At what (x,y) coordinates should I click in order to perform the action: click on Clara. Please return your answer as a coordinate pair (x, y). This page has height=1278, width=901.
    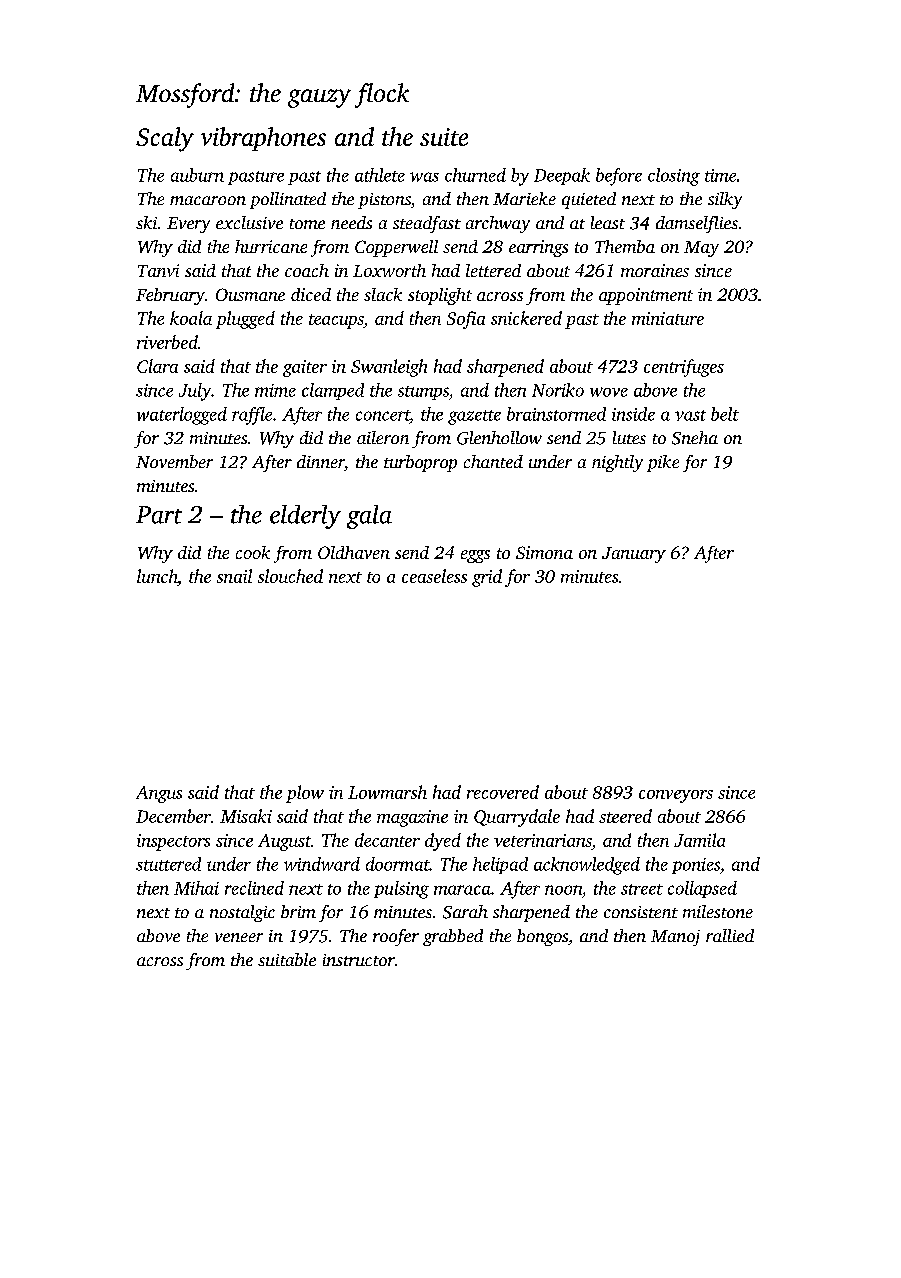
    Looking at the image, I should click on (157, 366).
